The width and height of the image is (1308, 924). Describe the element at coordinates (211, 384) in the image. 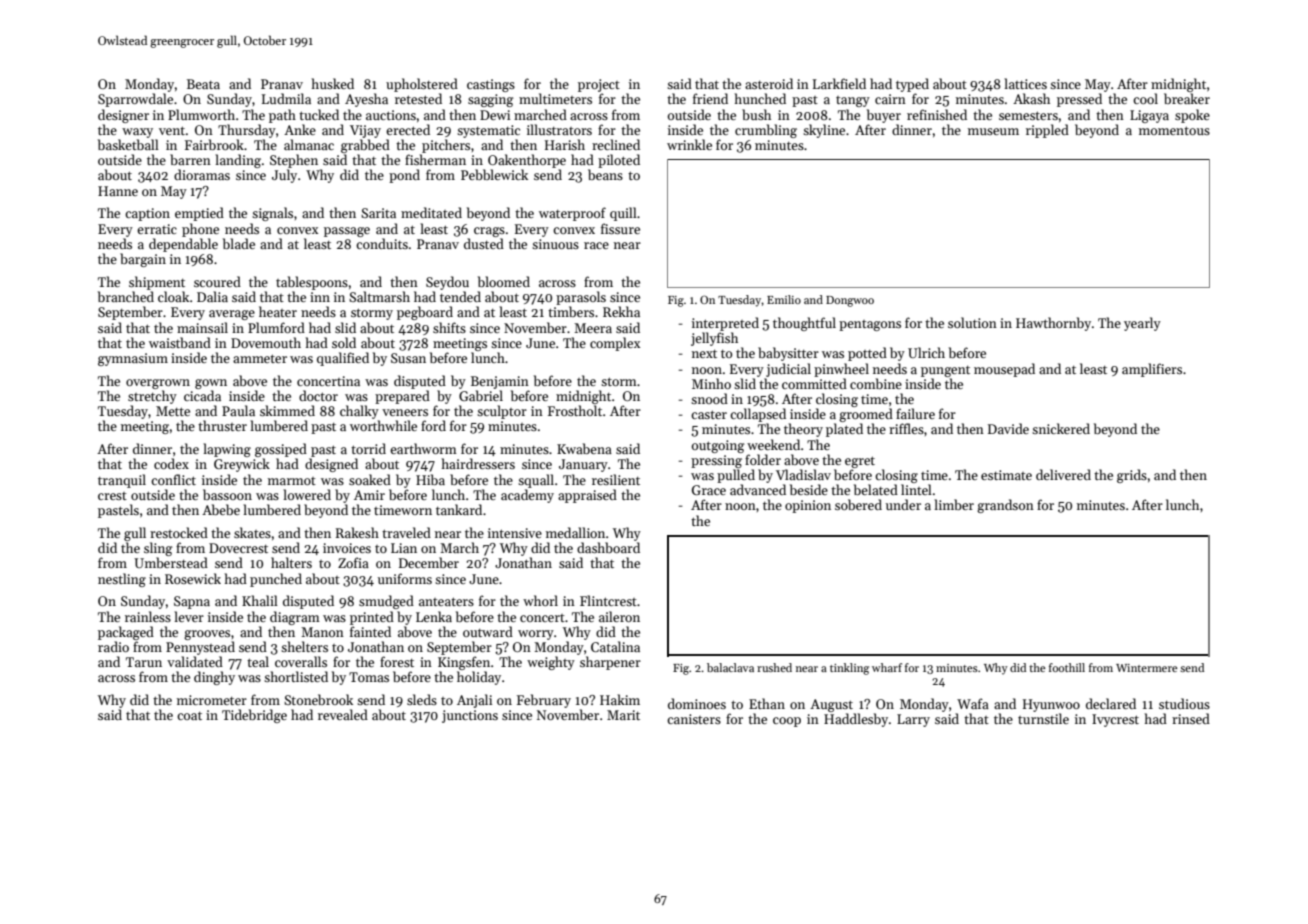

I see `gown` at that location.
